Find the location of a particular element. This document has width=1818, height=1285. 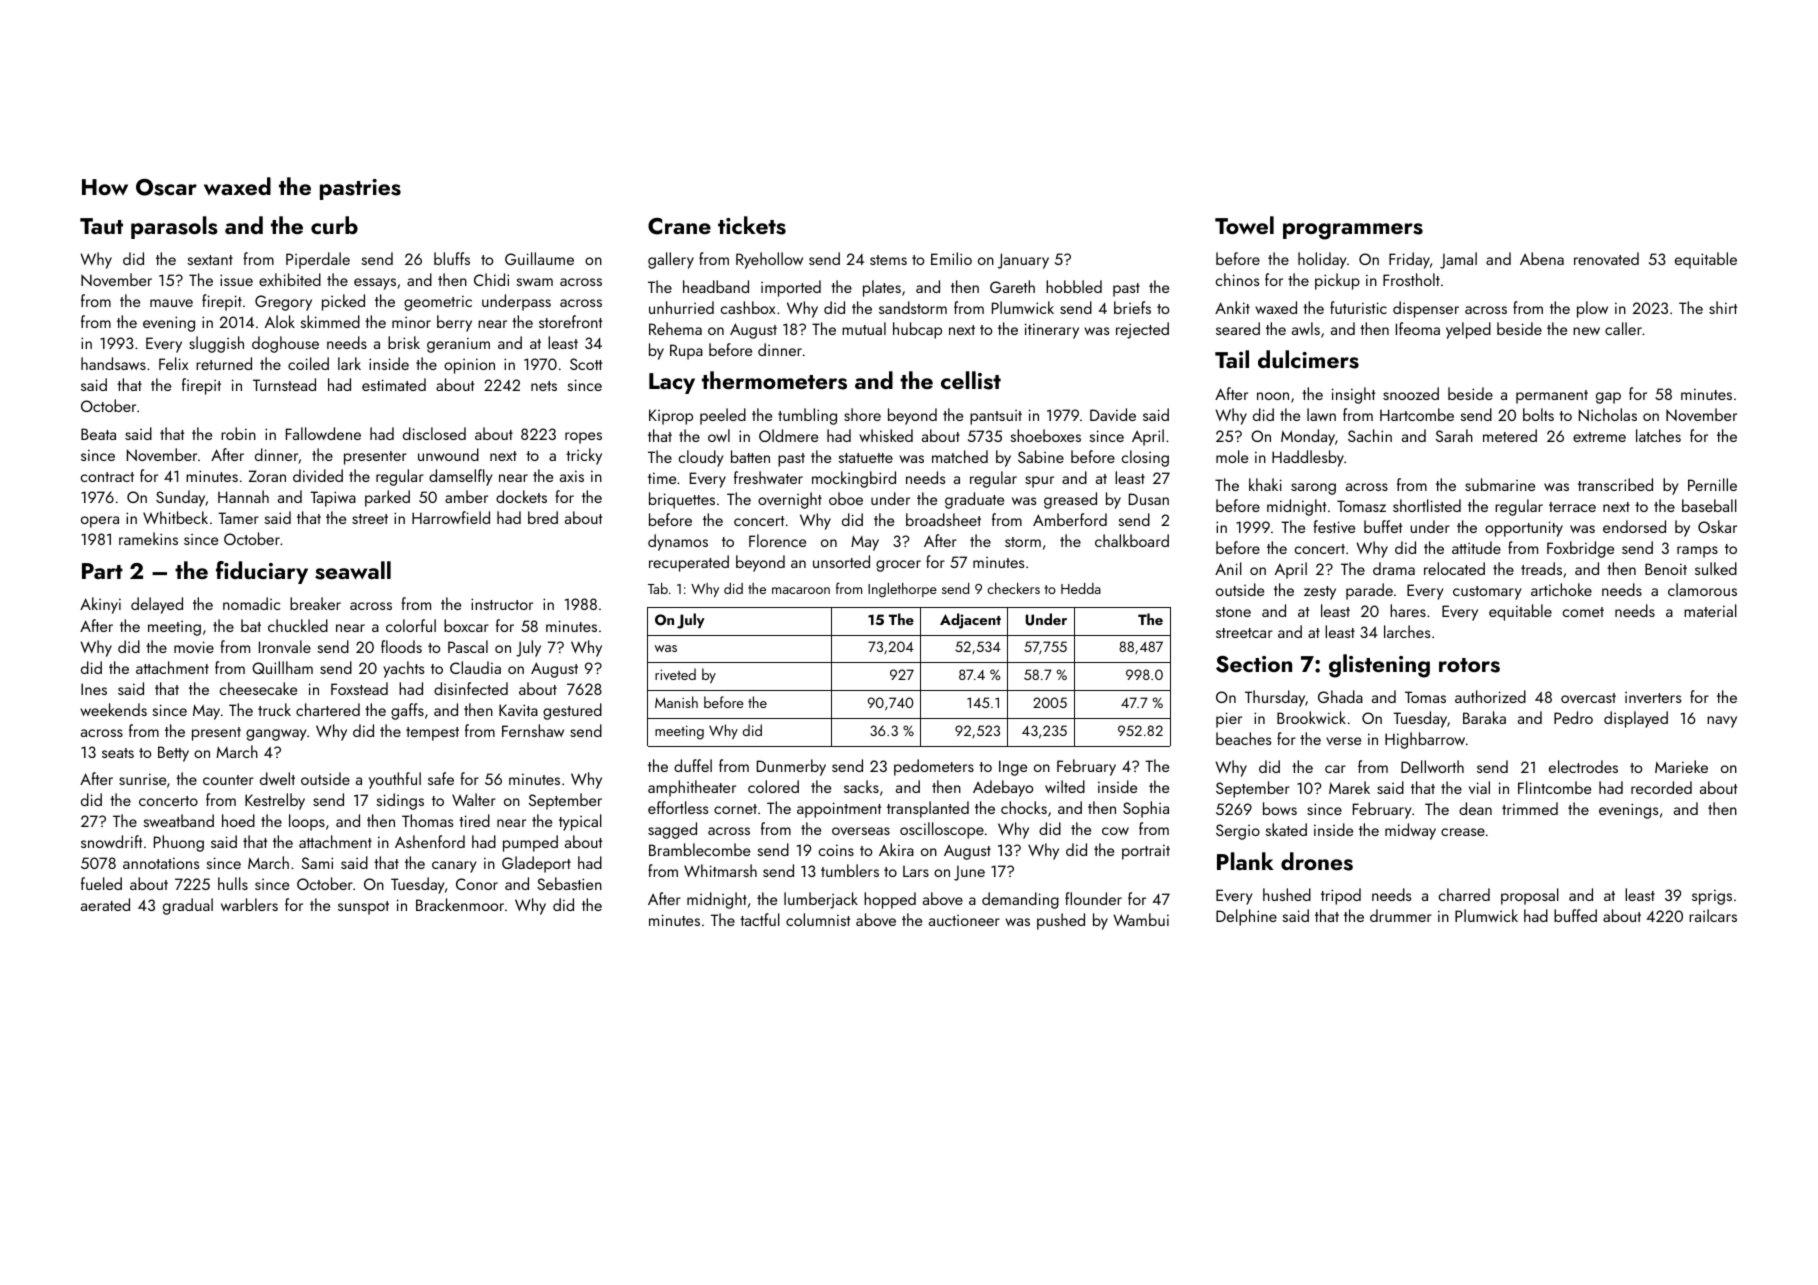

Turnstead is located at coordinates (284, 384).
